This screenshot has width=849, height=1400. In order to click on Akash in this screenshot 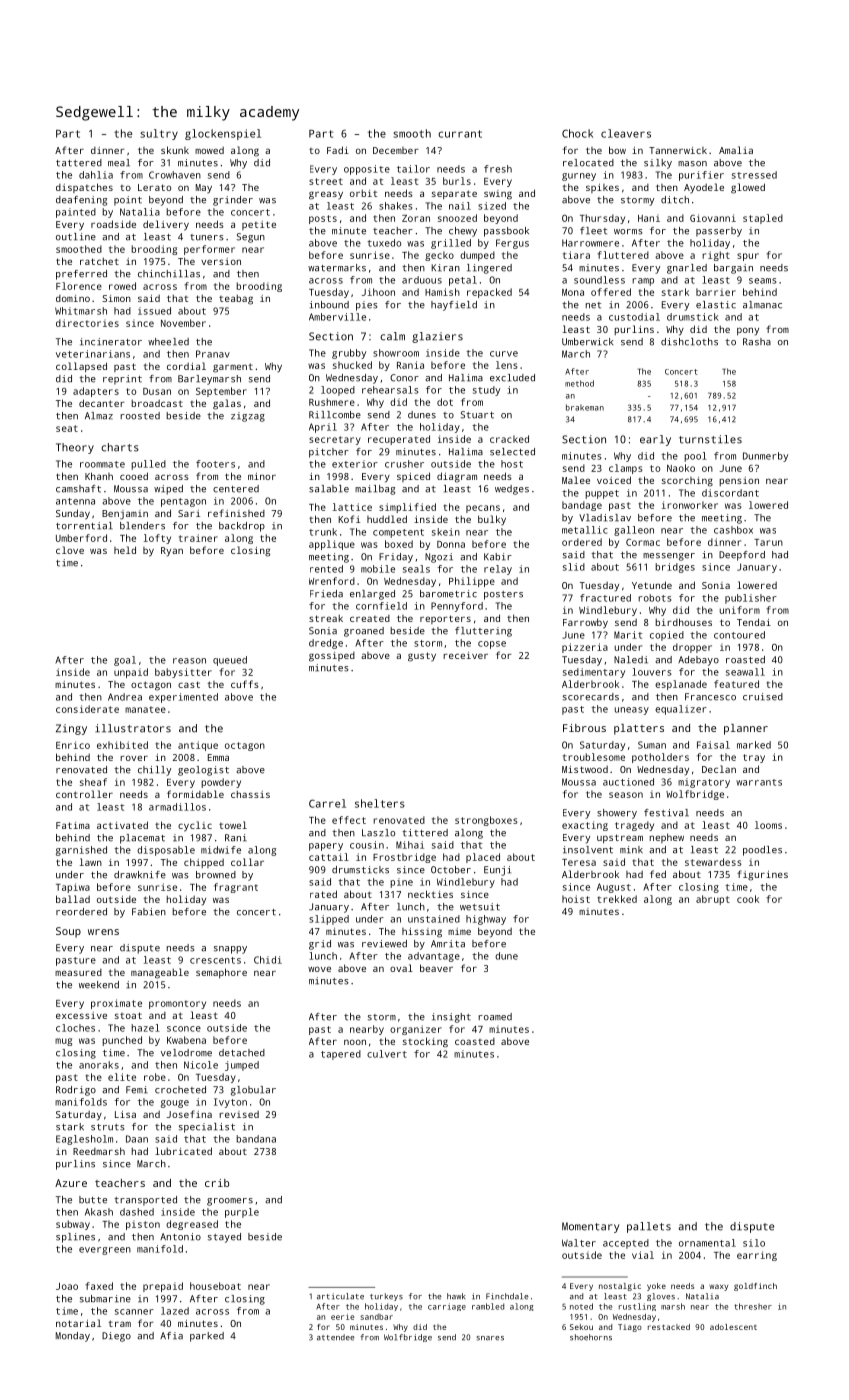, I will do `click(99, 1212)`.
